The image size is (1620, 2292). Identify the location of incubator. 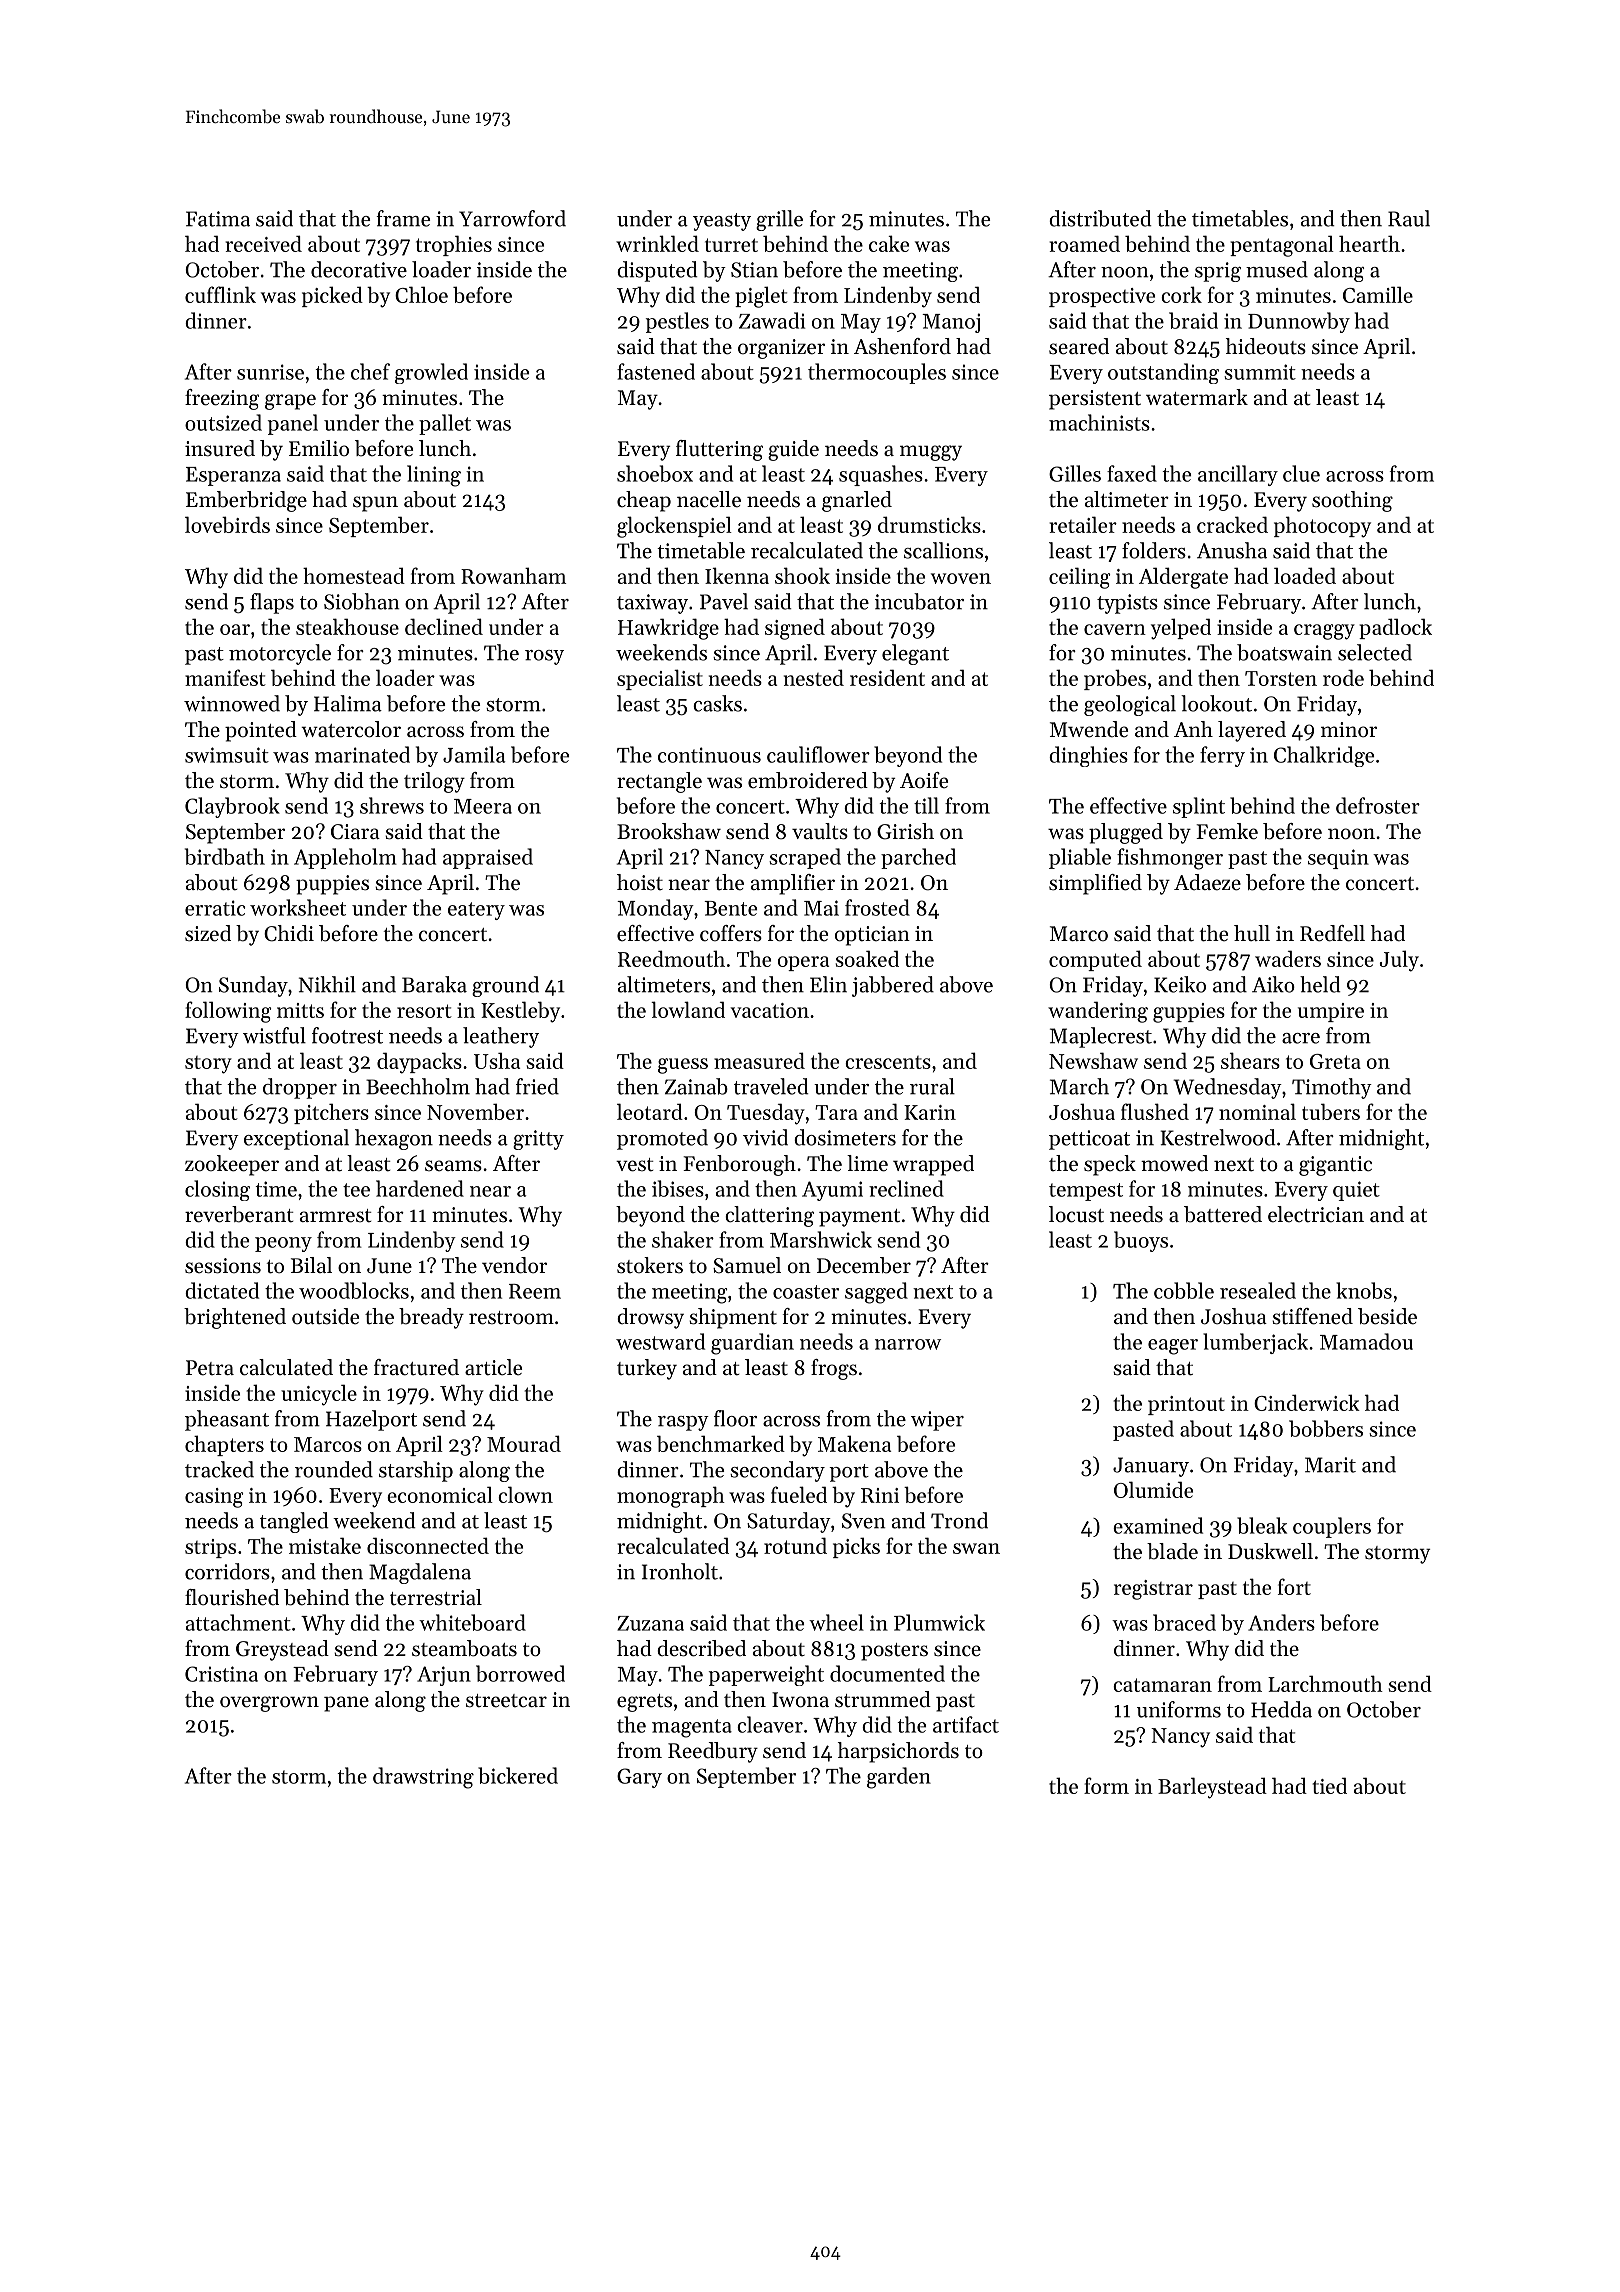
(919, 601).
